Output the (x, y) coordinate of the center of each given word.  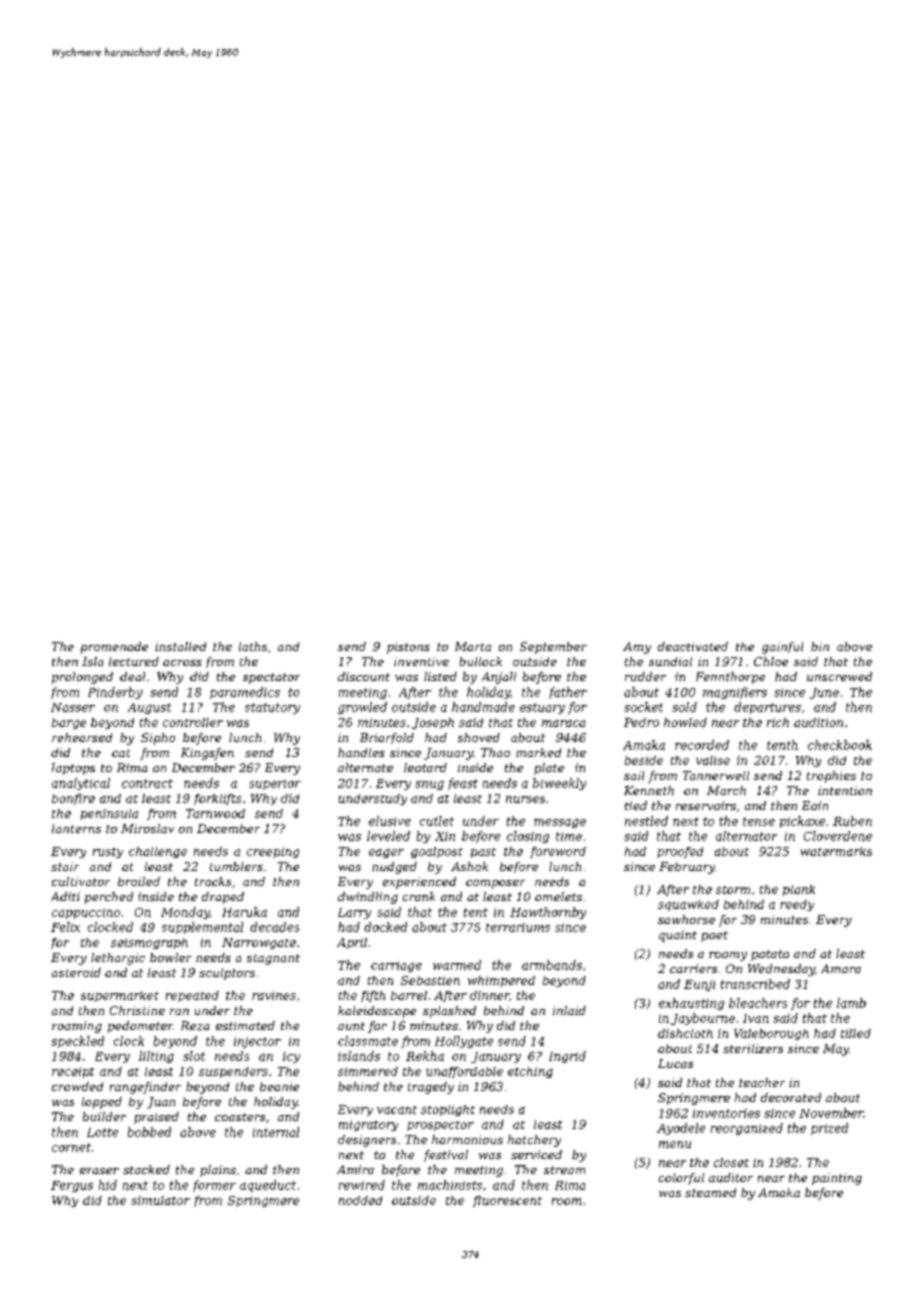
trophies (831, 777)
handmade (483, 707)
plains (218, 1171)
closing (528, 837)
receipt (73, 1072)
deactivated (693, 646)
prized (829, 1129)
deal (132, 676)
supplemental (202, 928)
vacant (397, 1110)
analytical (81, 784)
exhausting (691, 1004)
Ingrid (567, 1057)
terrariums (518, 927)
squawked (688, 905)
